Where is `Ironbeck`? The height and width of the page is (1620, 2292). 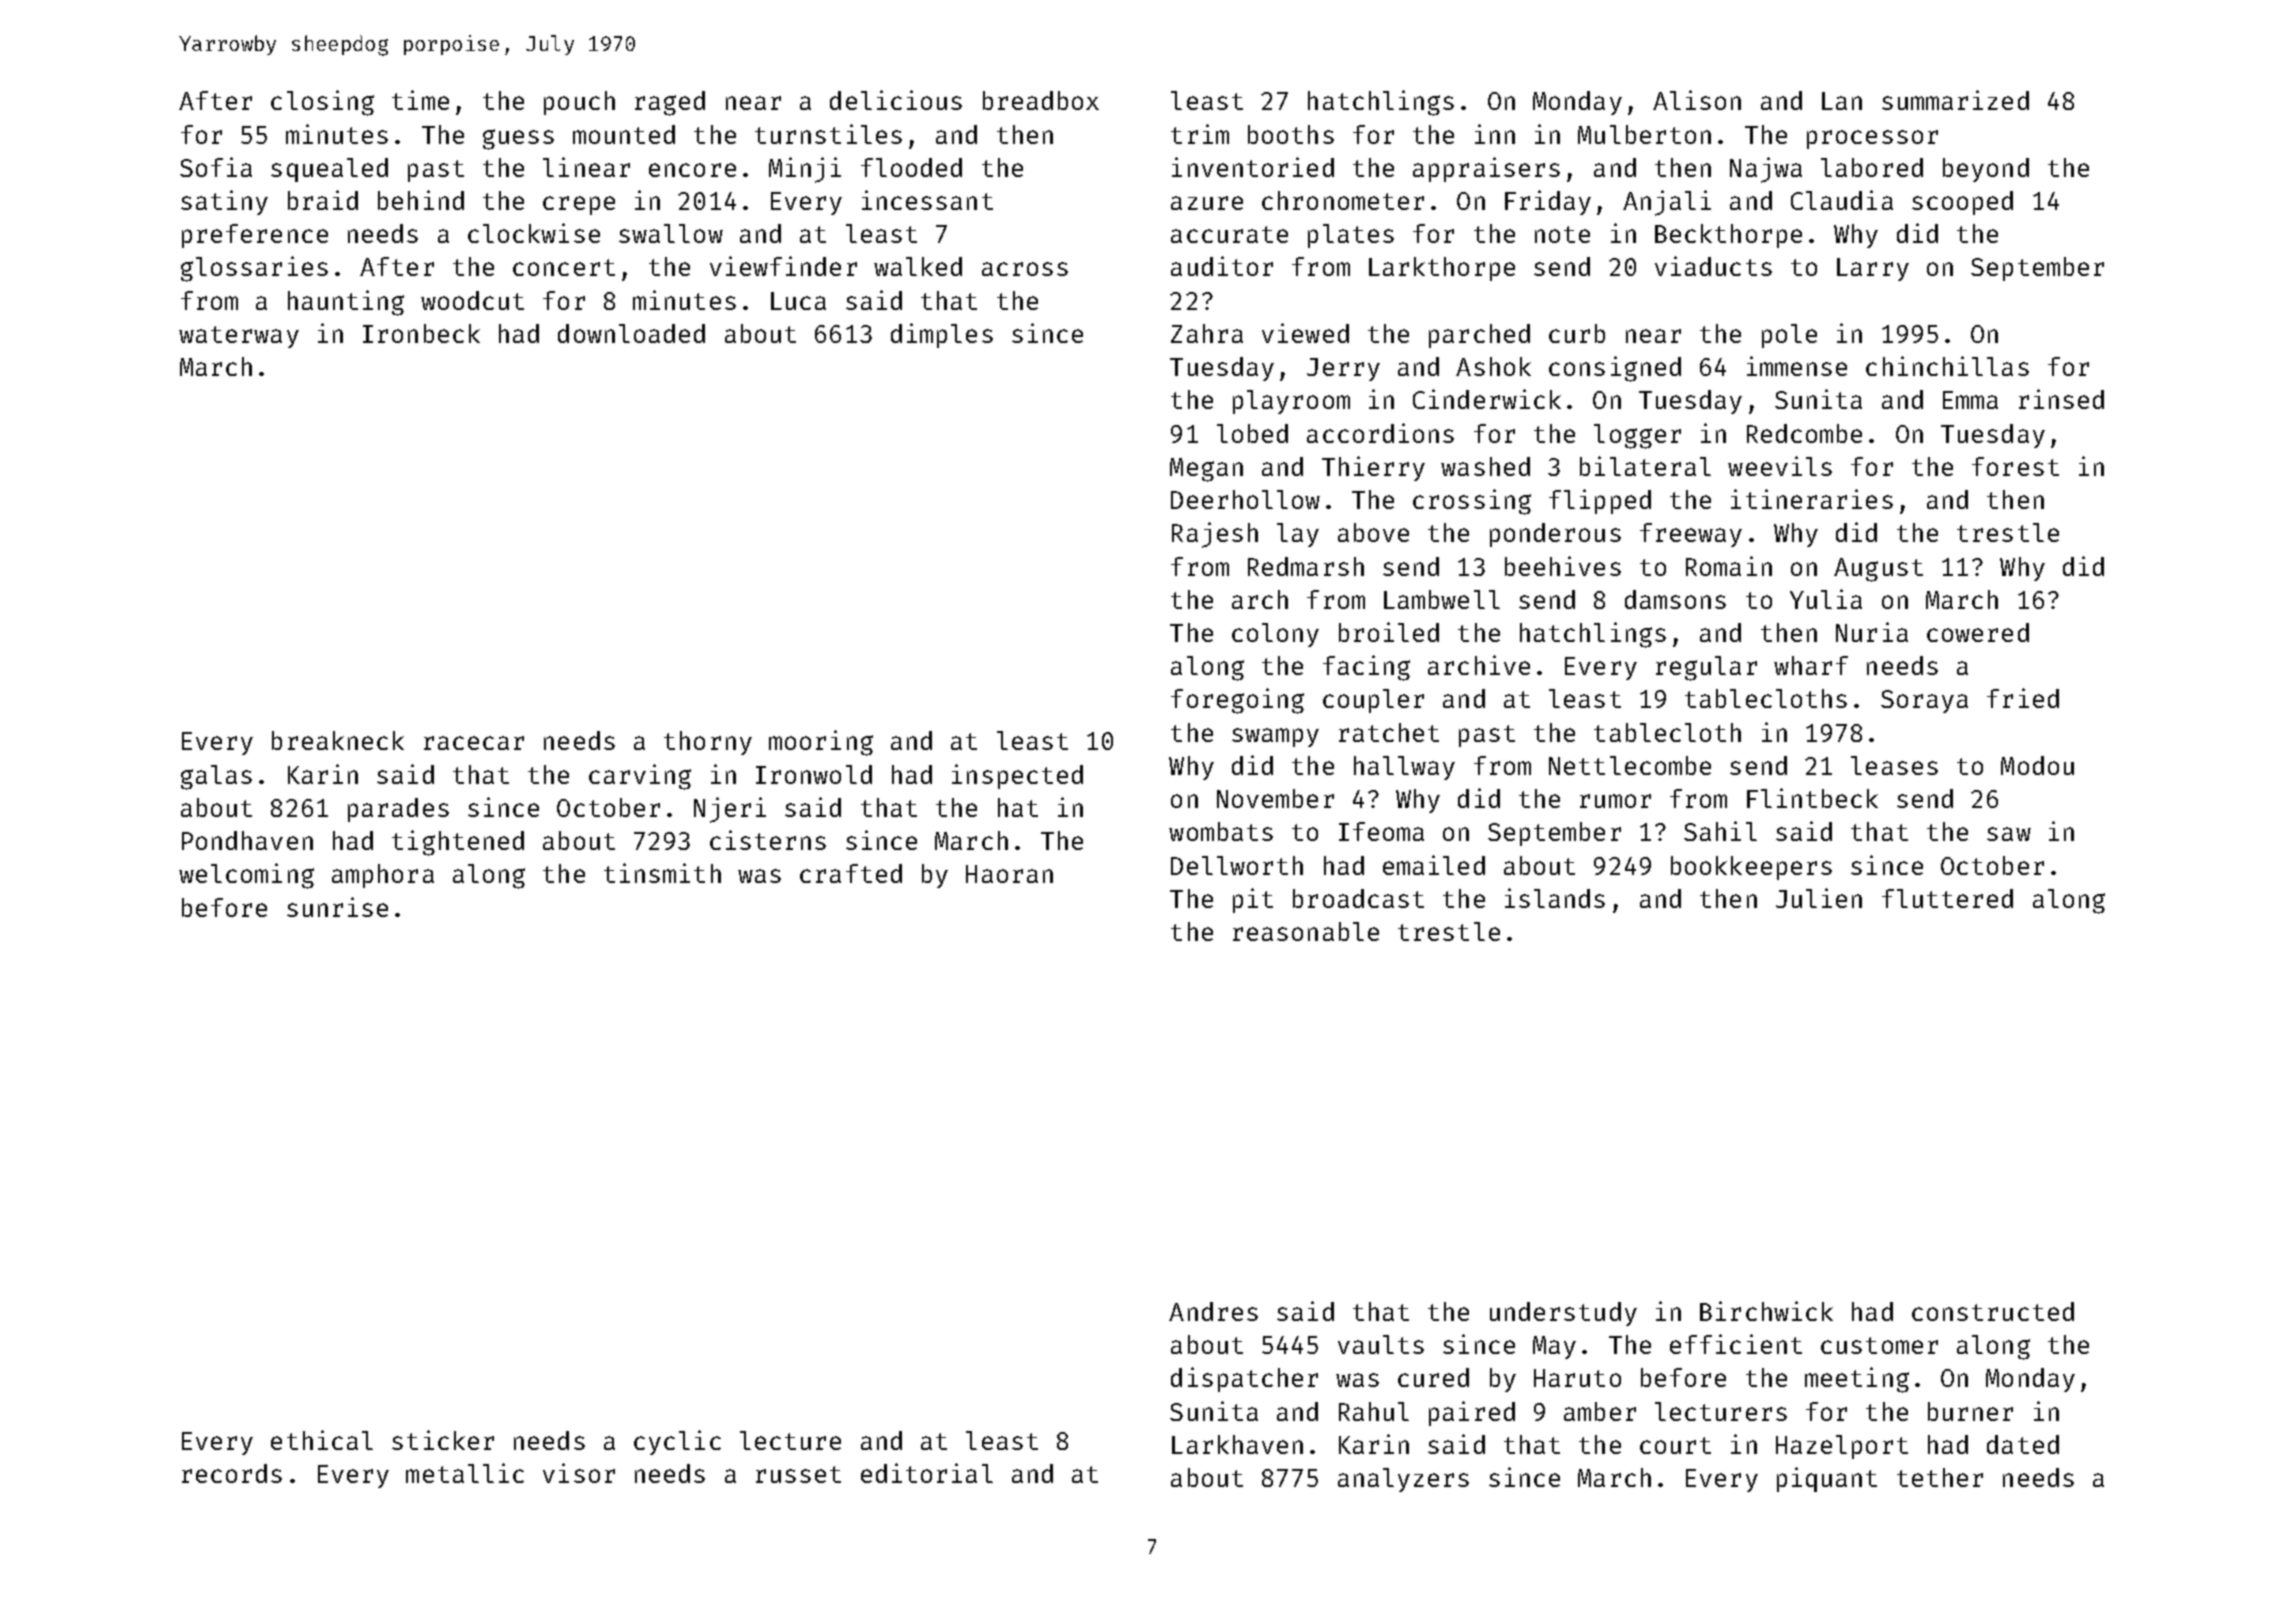 Ironbeck is located at coordinates (421, 333).
